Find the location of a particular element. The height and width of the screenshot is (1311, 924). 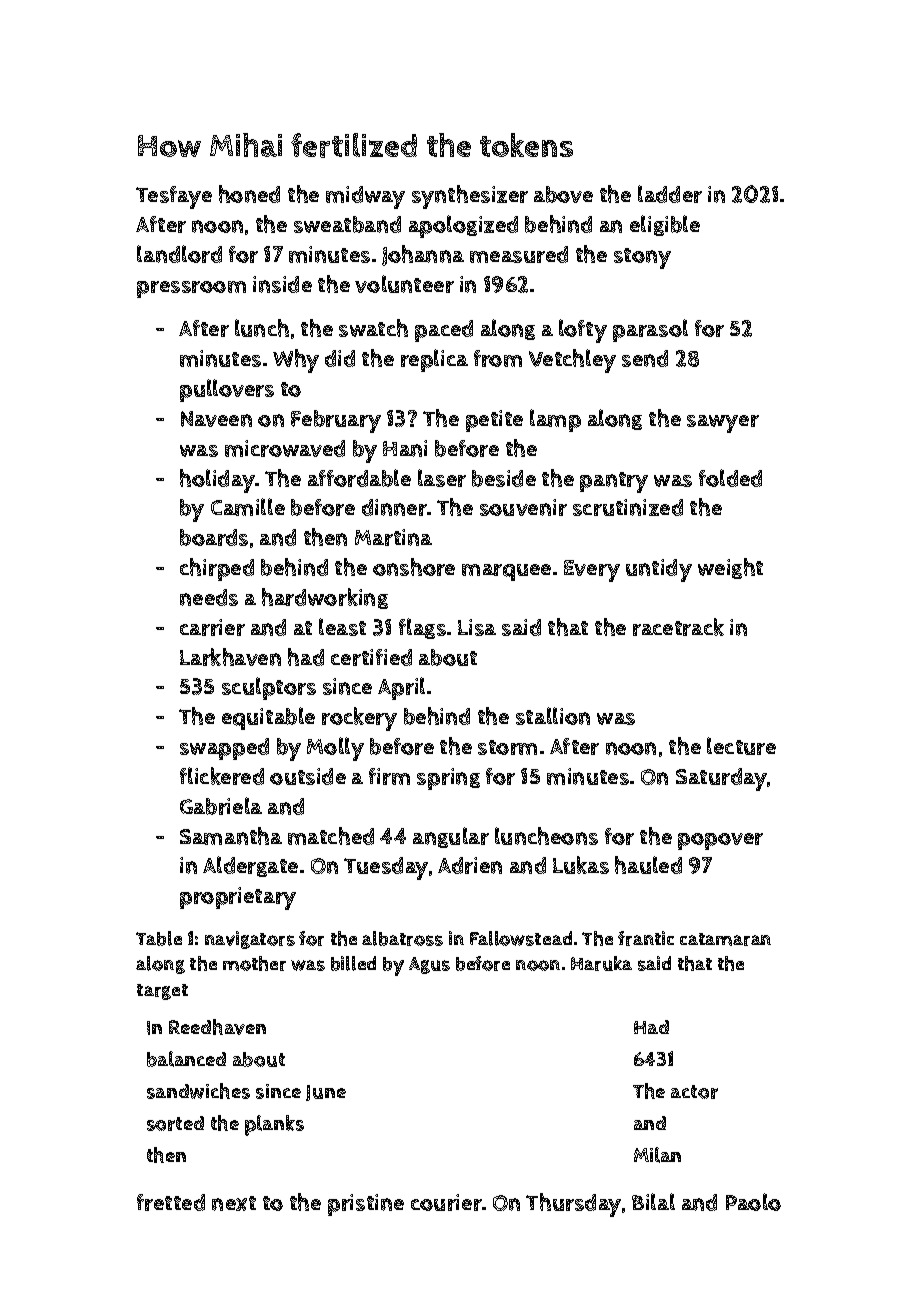

February is located at coordinates (336, 421).
